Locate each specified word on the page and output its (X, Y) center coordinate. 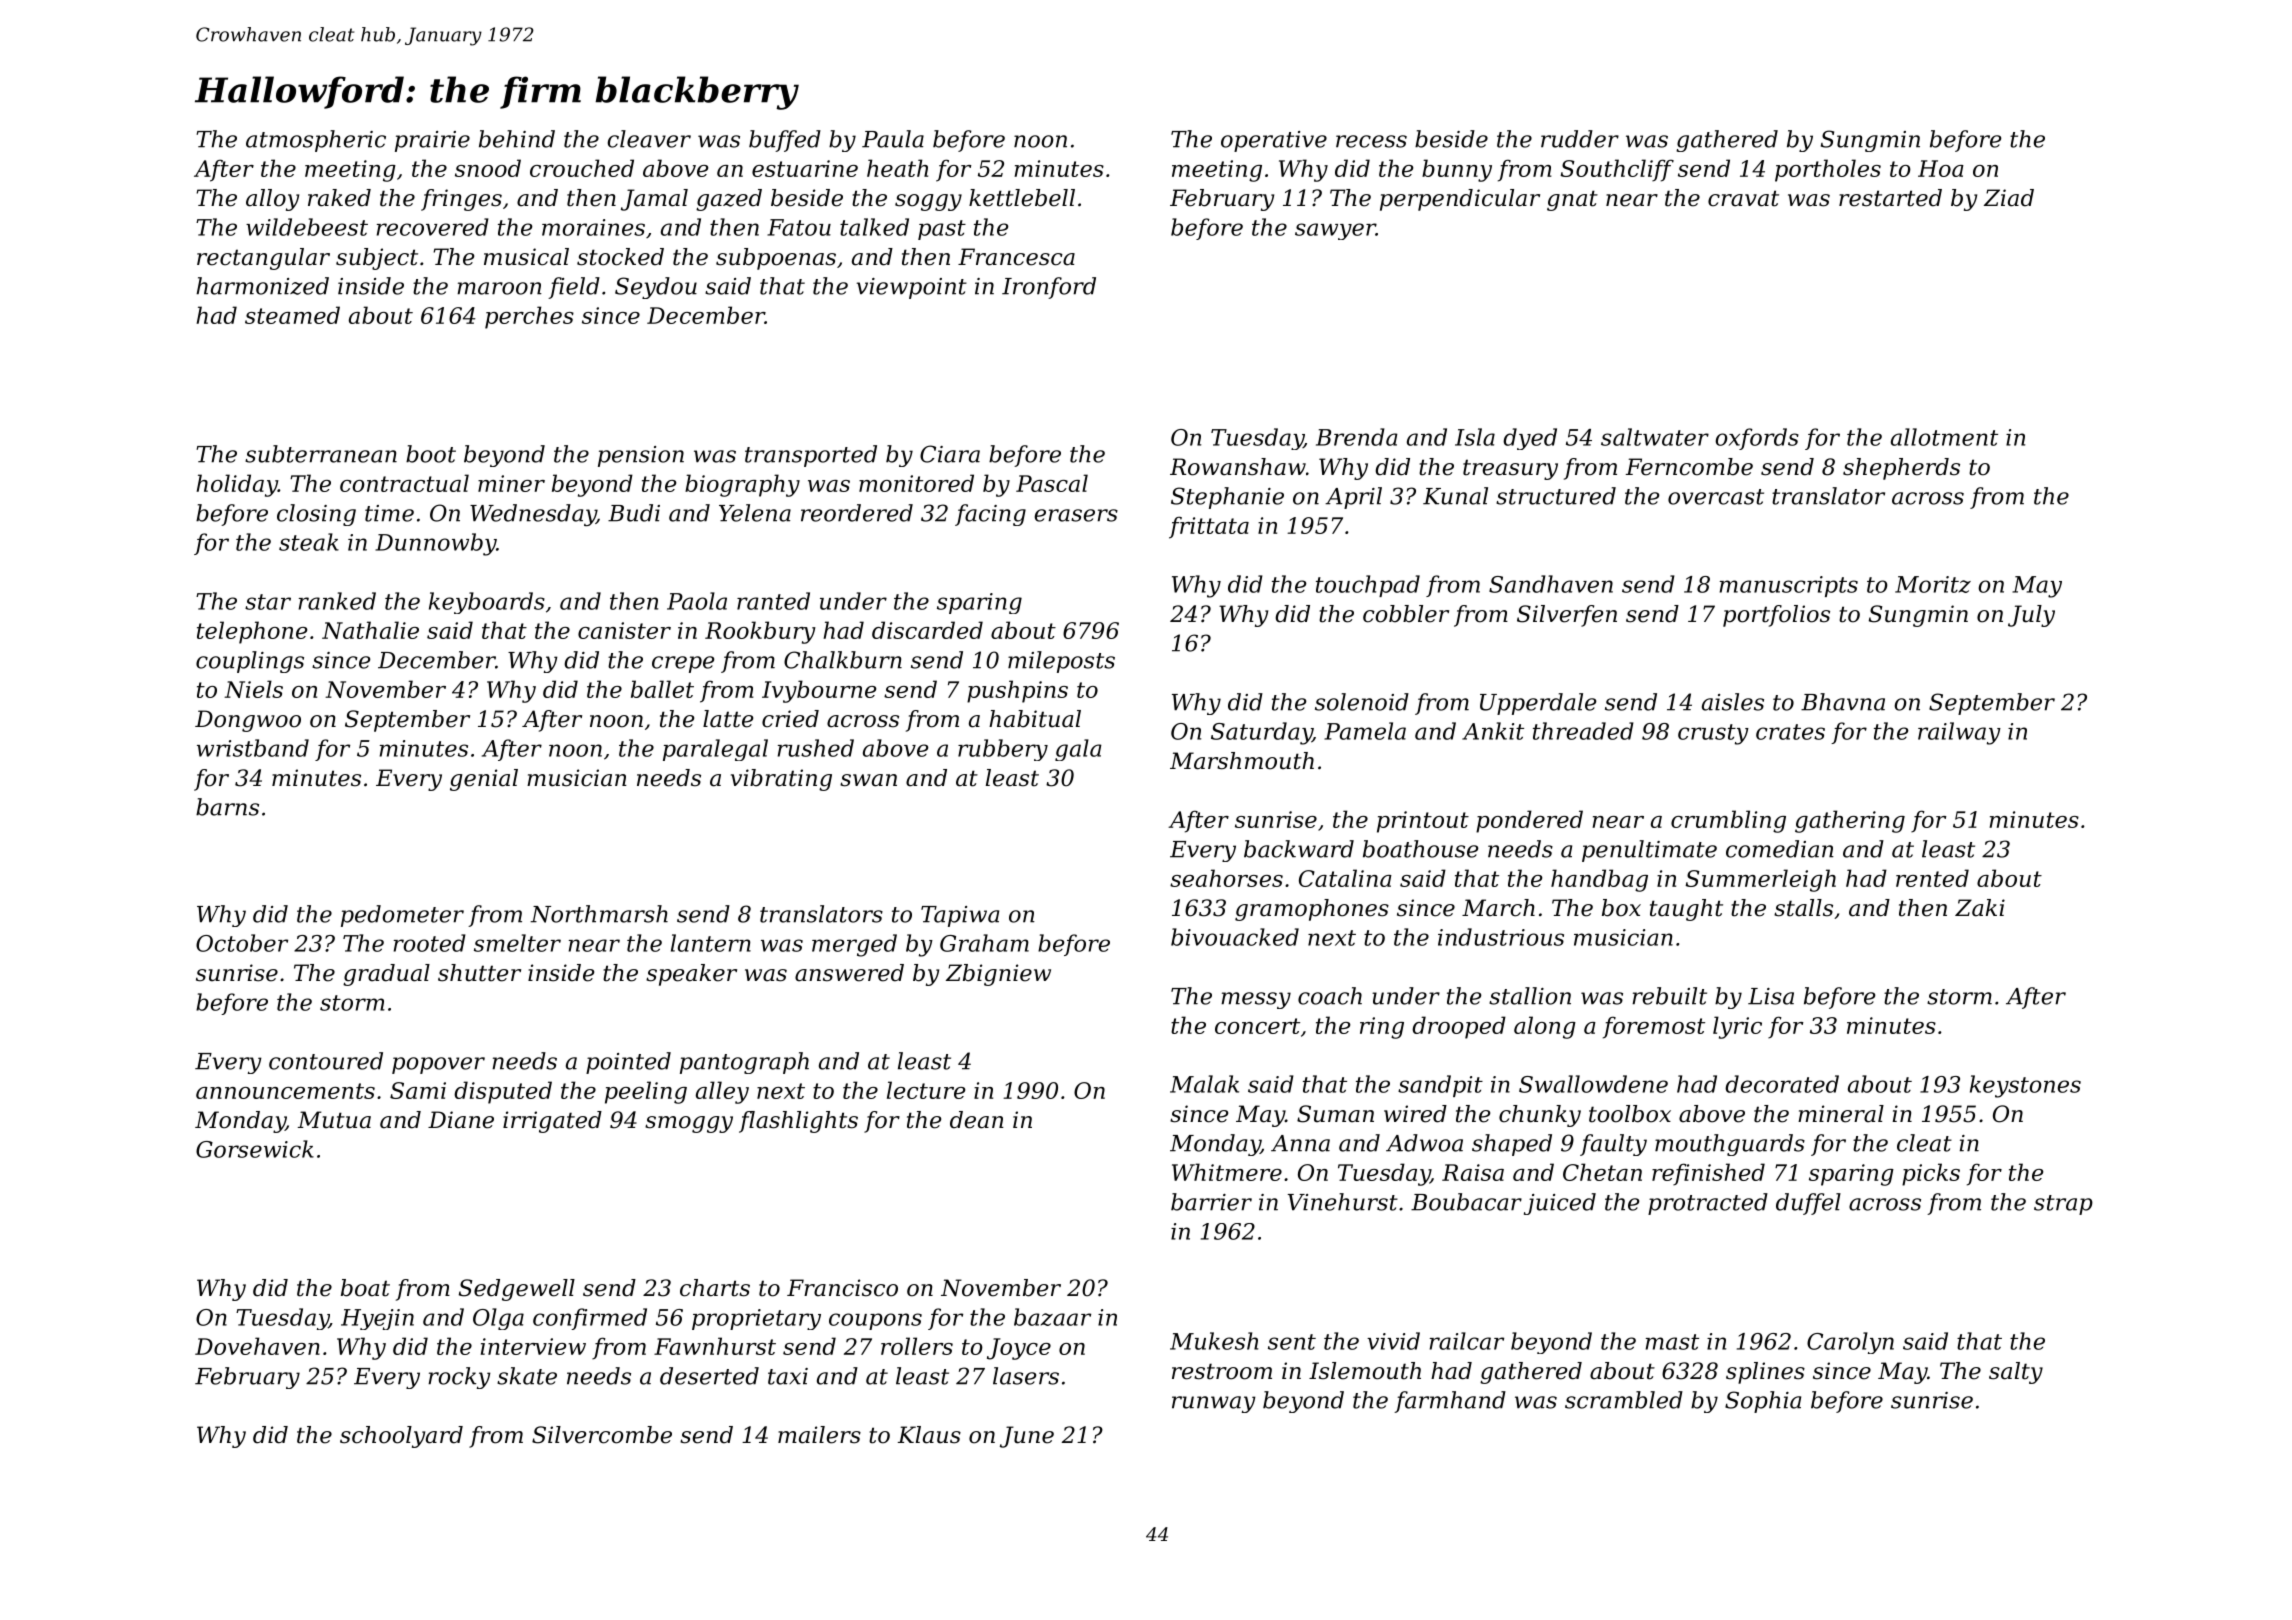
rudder (1580, 139)
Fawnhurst (715, 1346)
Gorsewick (255, 1149)
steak (309, 542)
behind (517, 139)
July (2031, 616)
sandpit (1440, 1086)
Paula (893, 139)
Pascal (1052, 483)
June (1027, 1437)
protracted (1708, 1204)
